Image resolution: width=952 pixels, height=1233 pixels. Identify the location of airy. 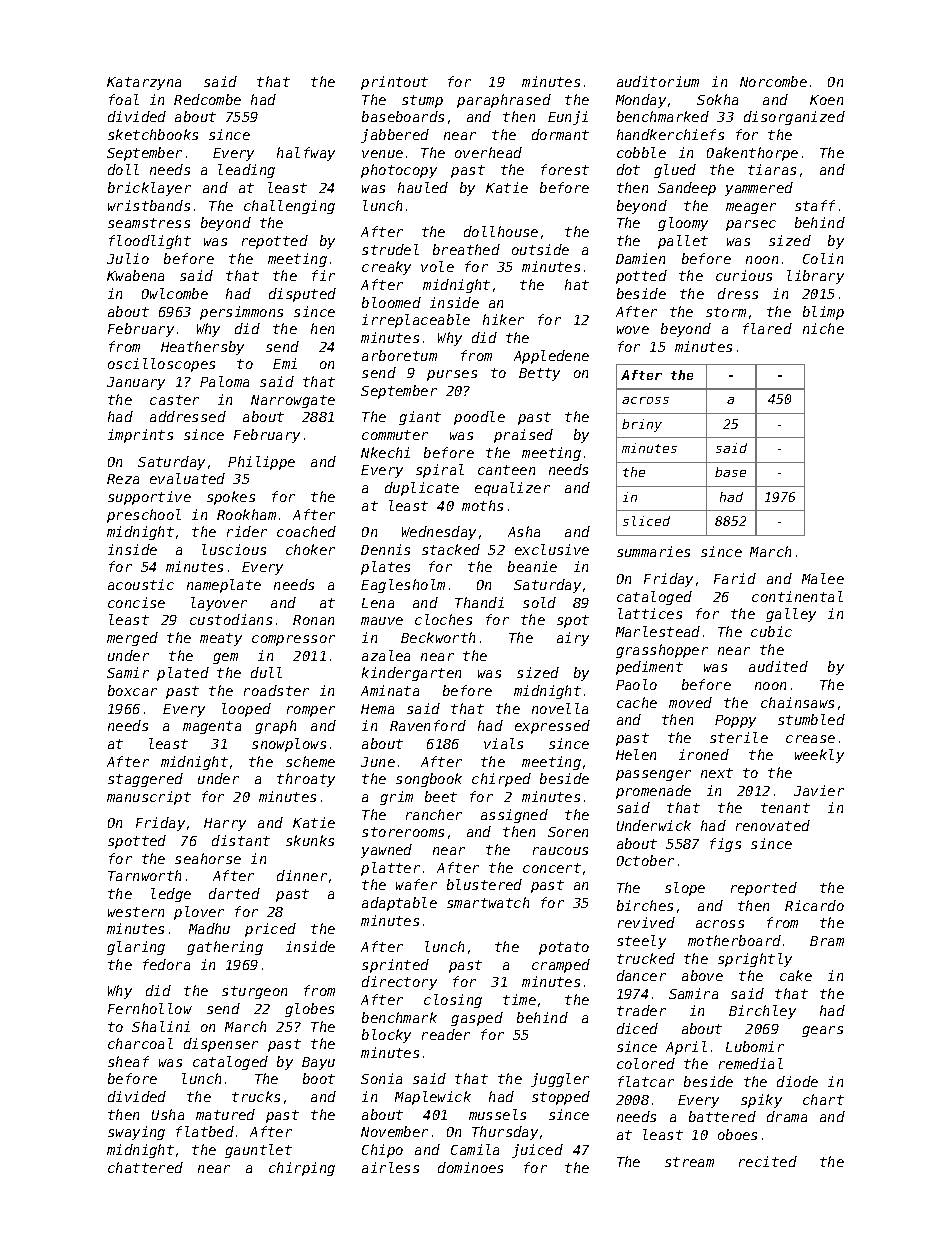
(573, 639).
